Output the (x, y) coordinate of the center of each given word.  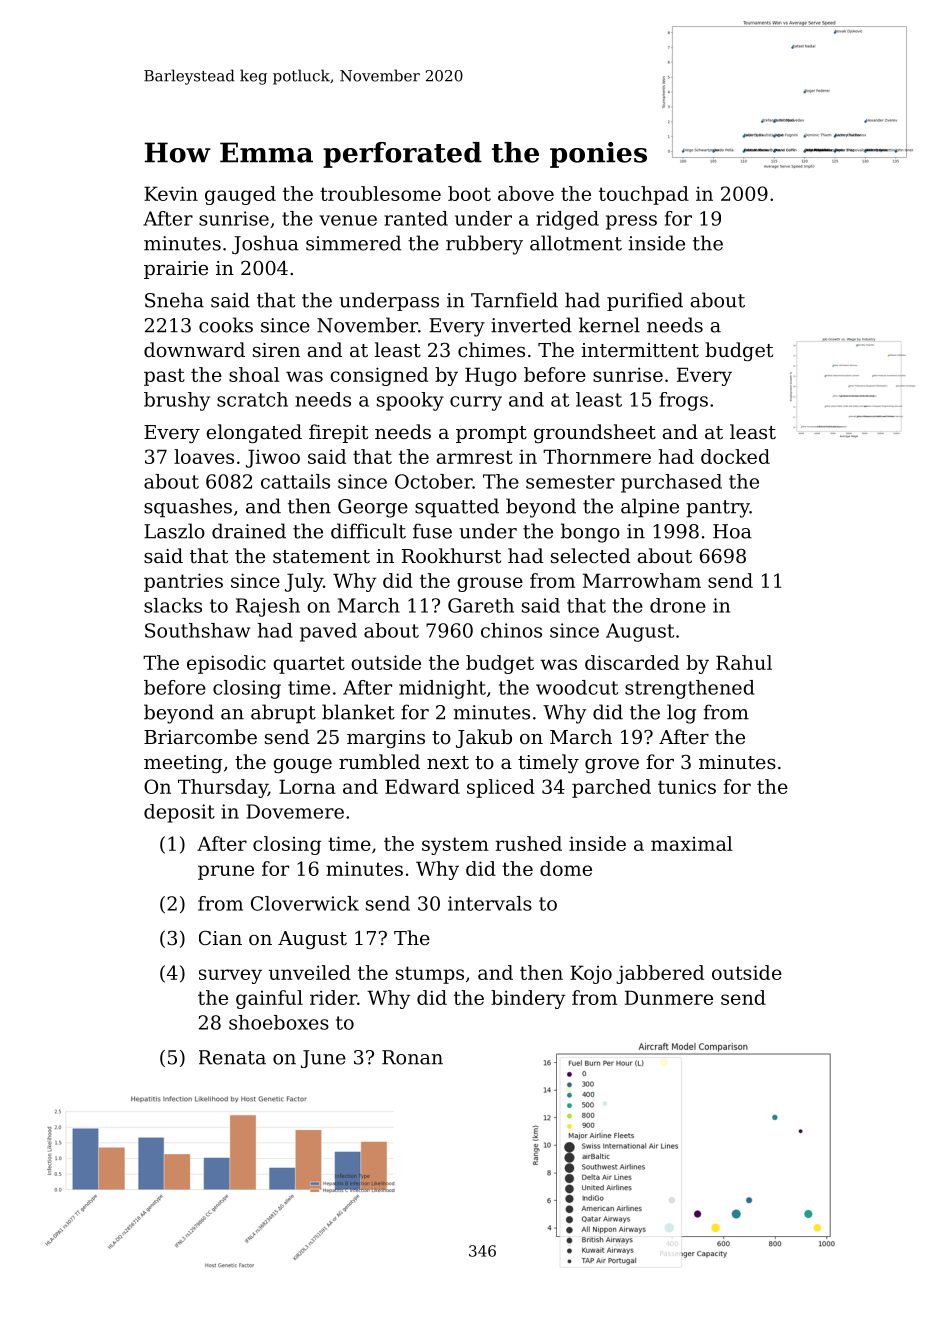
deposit (179, 813)
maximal (691, 843)
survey (230, 976)
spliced (501, 788)
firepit (338, 433)
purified (645, 301)
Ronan (412, 1057)
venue (348, 220)
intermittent (640, 350)
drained (249, 531)
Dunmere (669, 997)
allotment (576, 243)
